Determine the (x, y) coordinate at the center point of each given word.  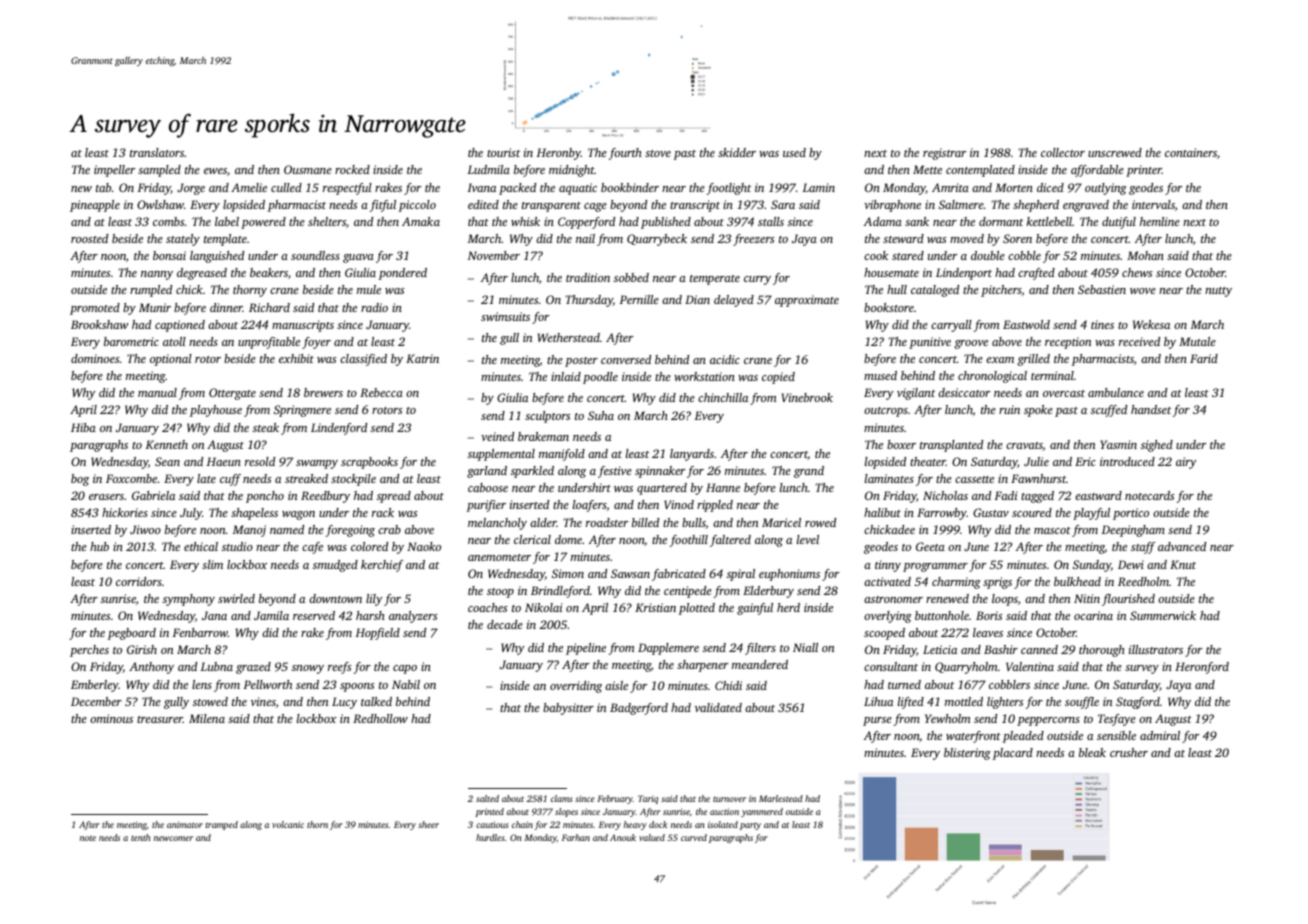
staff (1143, 548)
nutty (1218, 292)
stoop (500, 593)
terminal (1052, 375)
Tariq (648, 799)
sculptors (547, 417)
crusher (1129, 752)
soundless (315, 255)
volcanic (288, 824)
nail (585, 238)
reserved (314, 615)
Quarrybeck (657, 240)
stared (908, 255)
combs (168, 221)
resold (260, 461)
